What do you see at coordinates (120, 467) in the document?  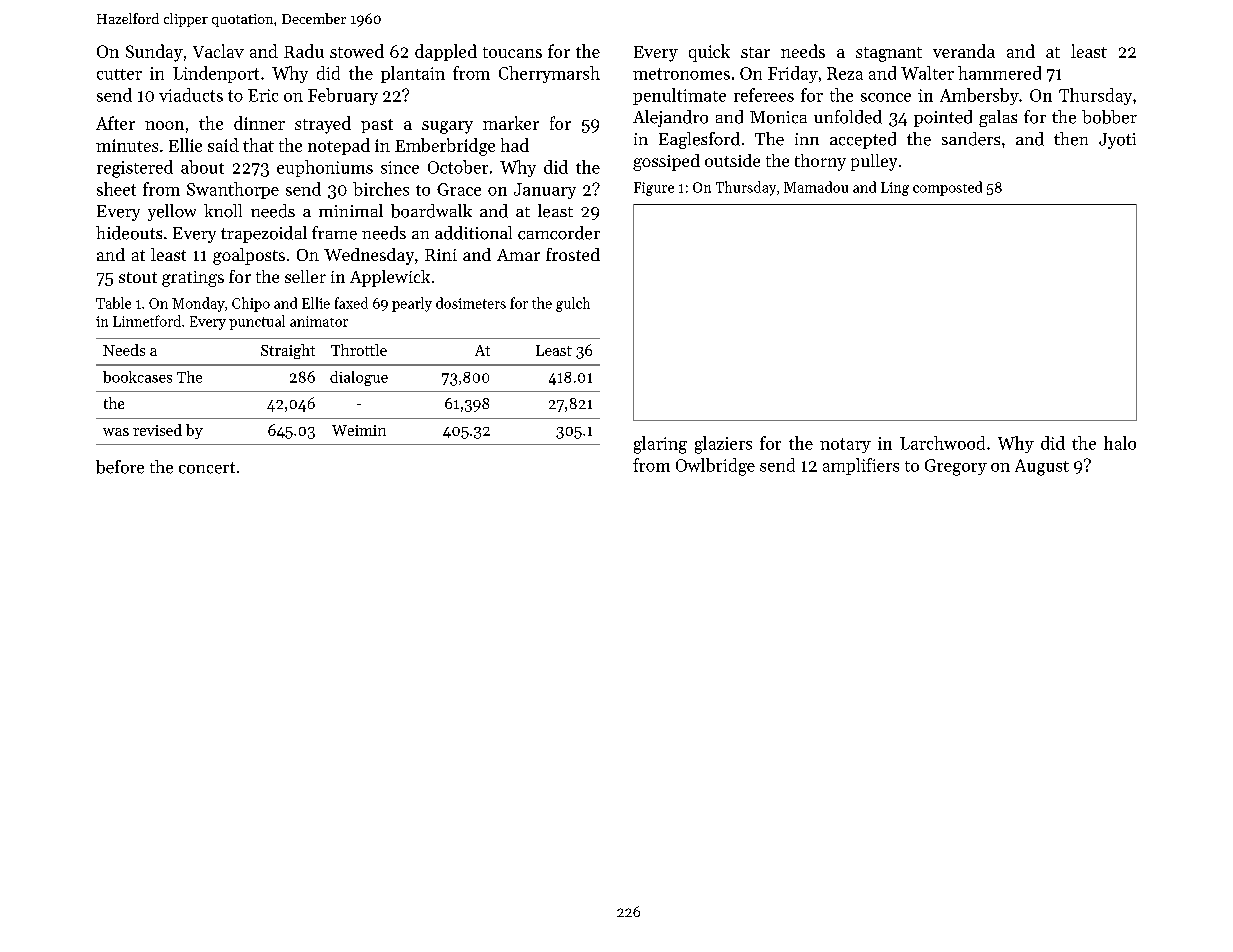 I see `before` at bounding box center [120, 467].
